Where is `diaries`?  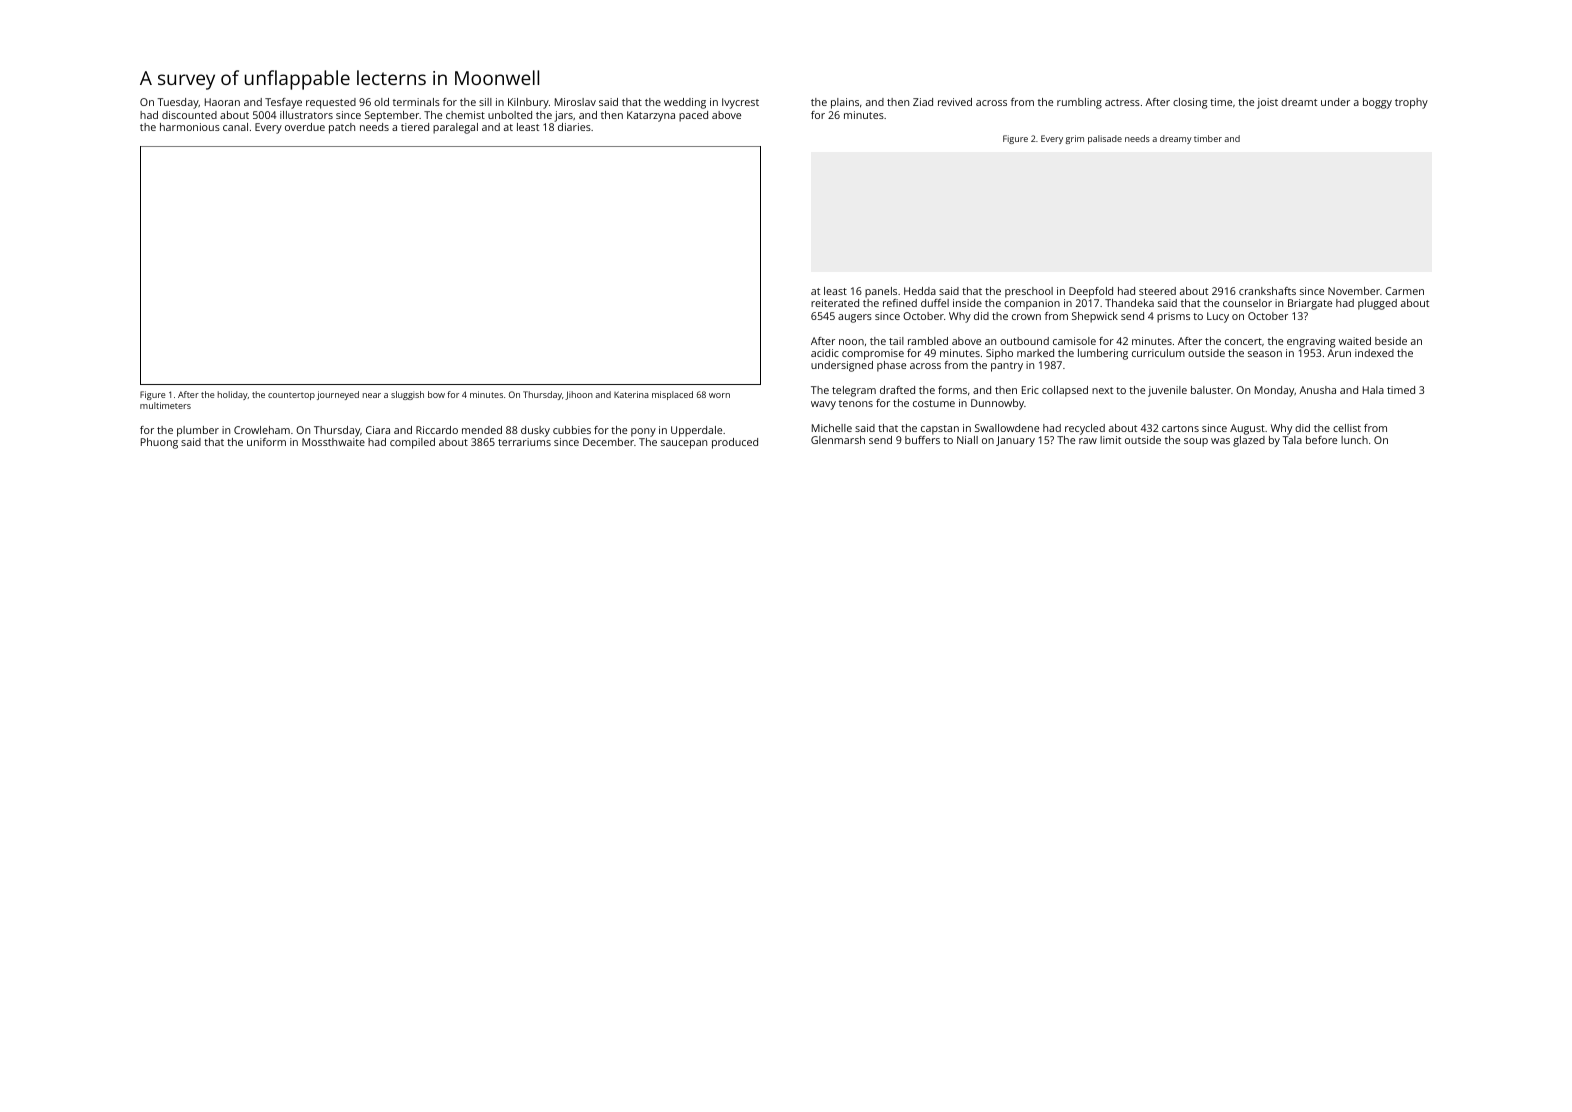
diaries is located at coordinates (574, 127).
